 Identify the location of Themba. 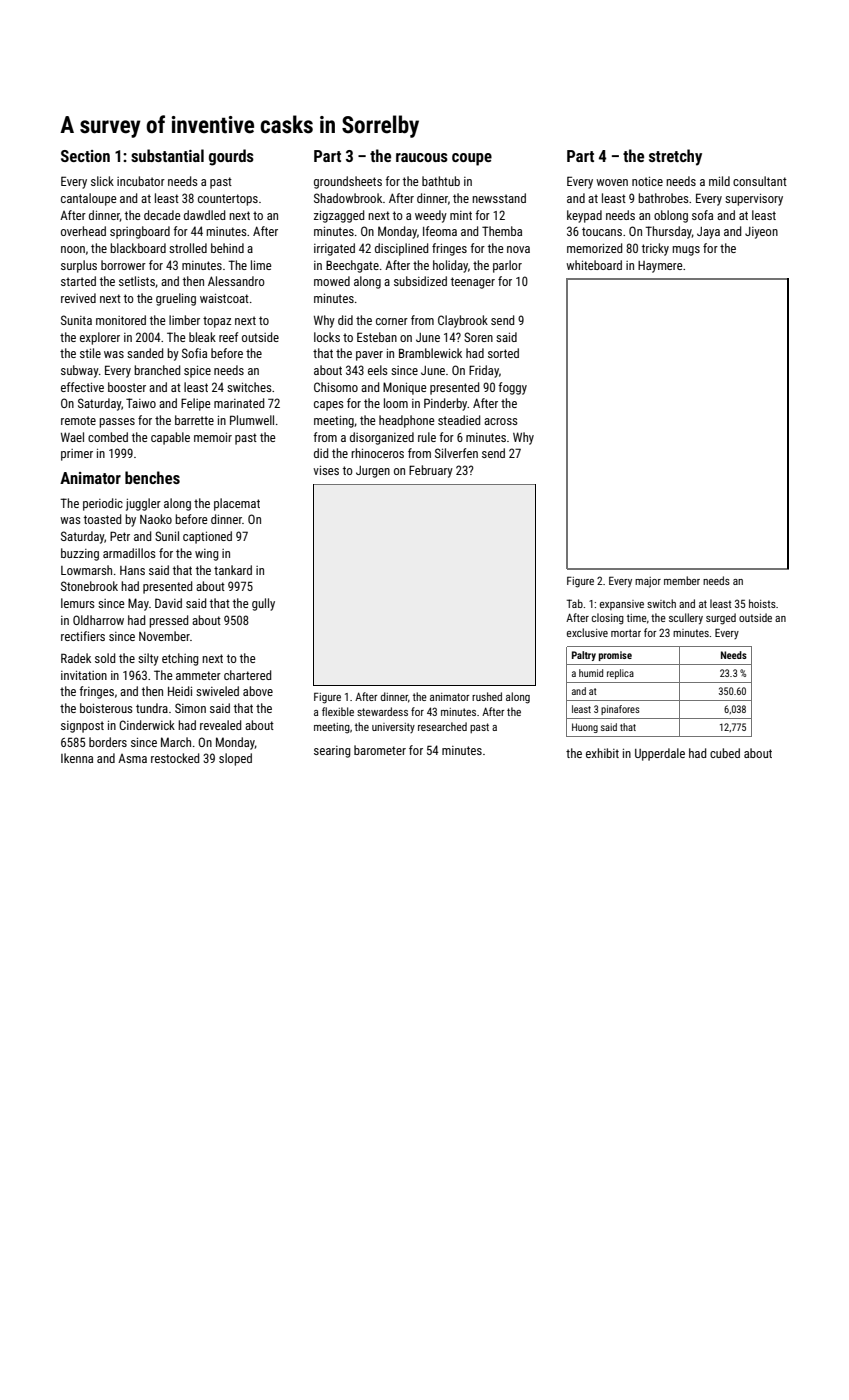
(502, 231).
